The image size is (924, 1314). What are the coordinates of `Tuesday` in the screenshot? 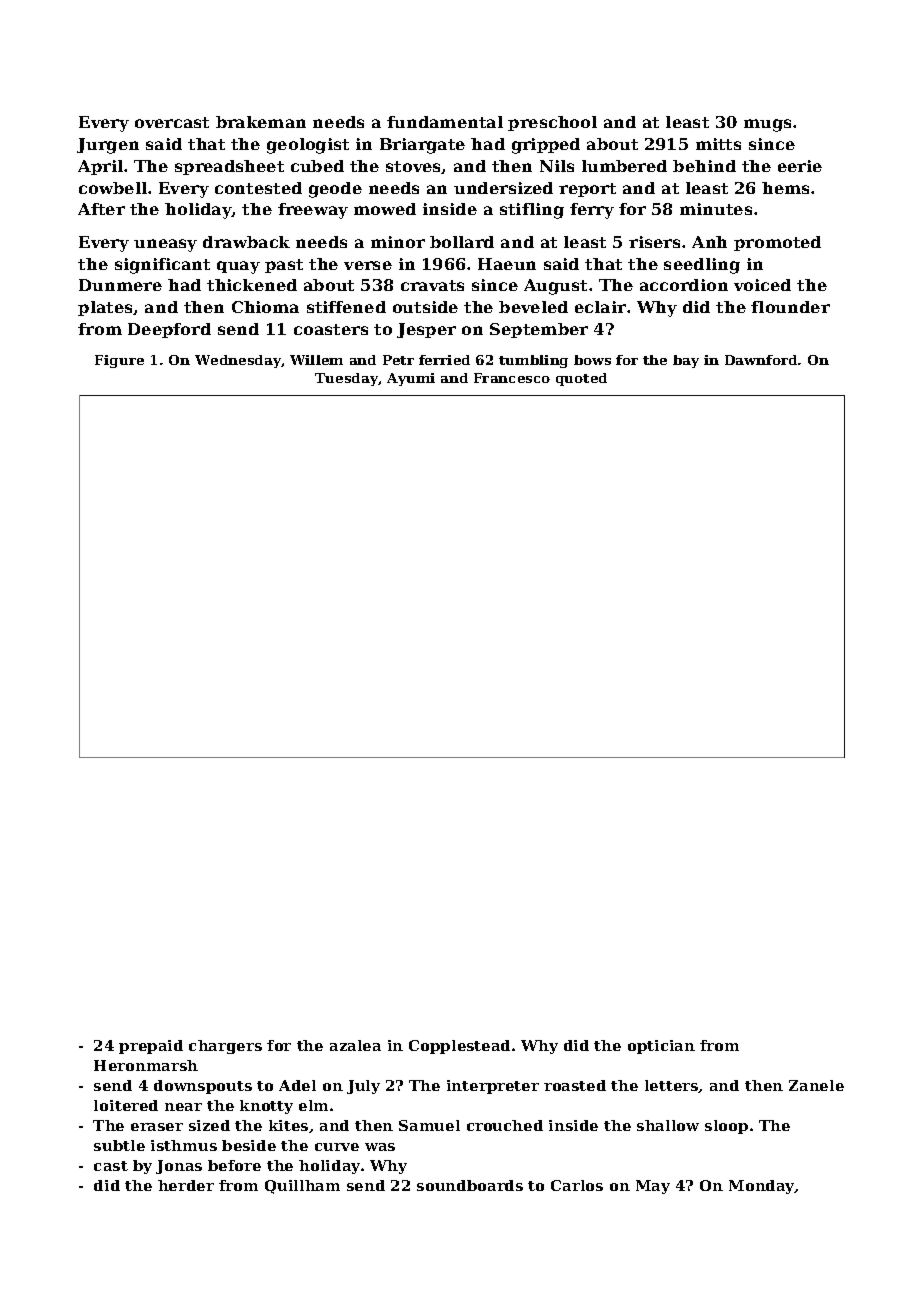 It's located at (346, 379).
